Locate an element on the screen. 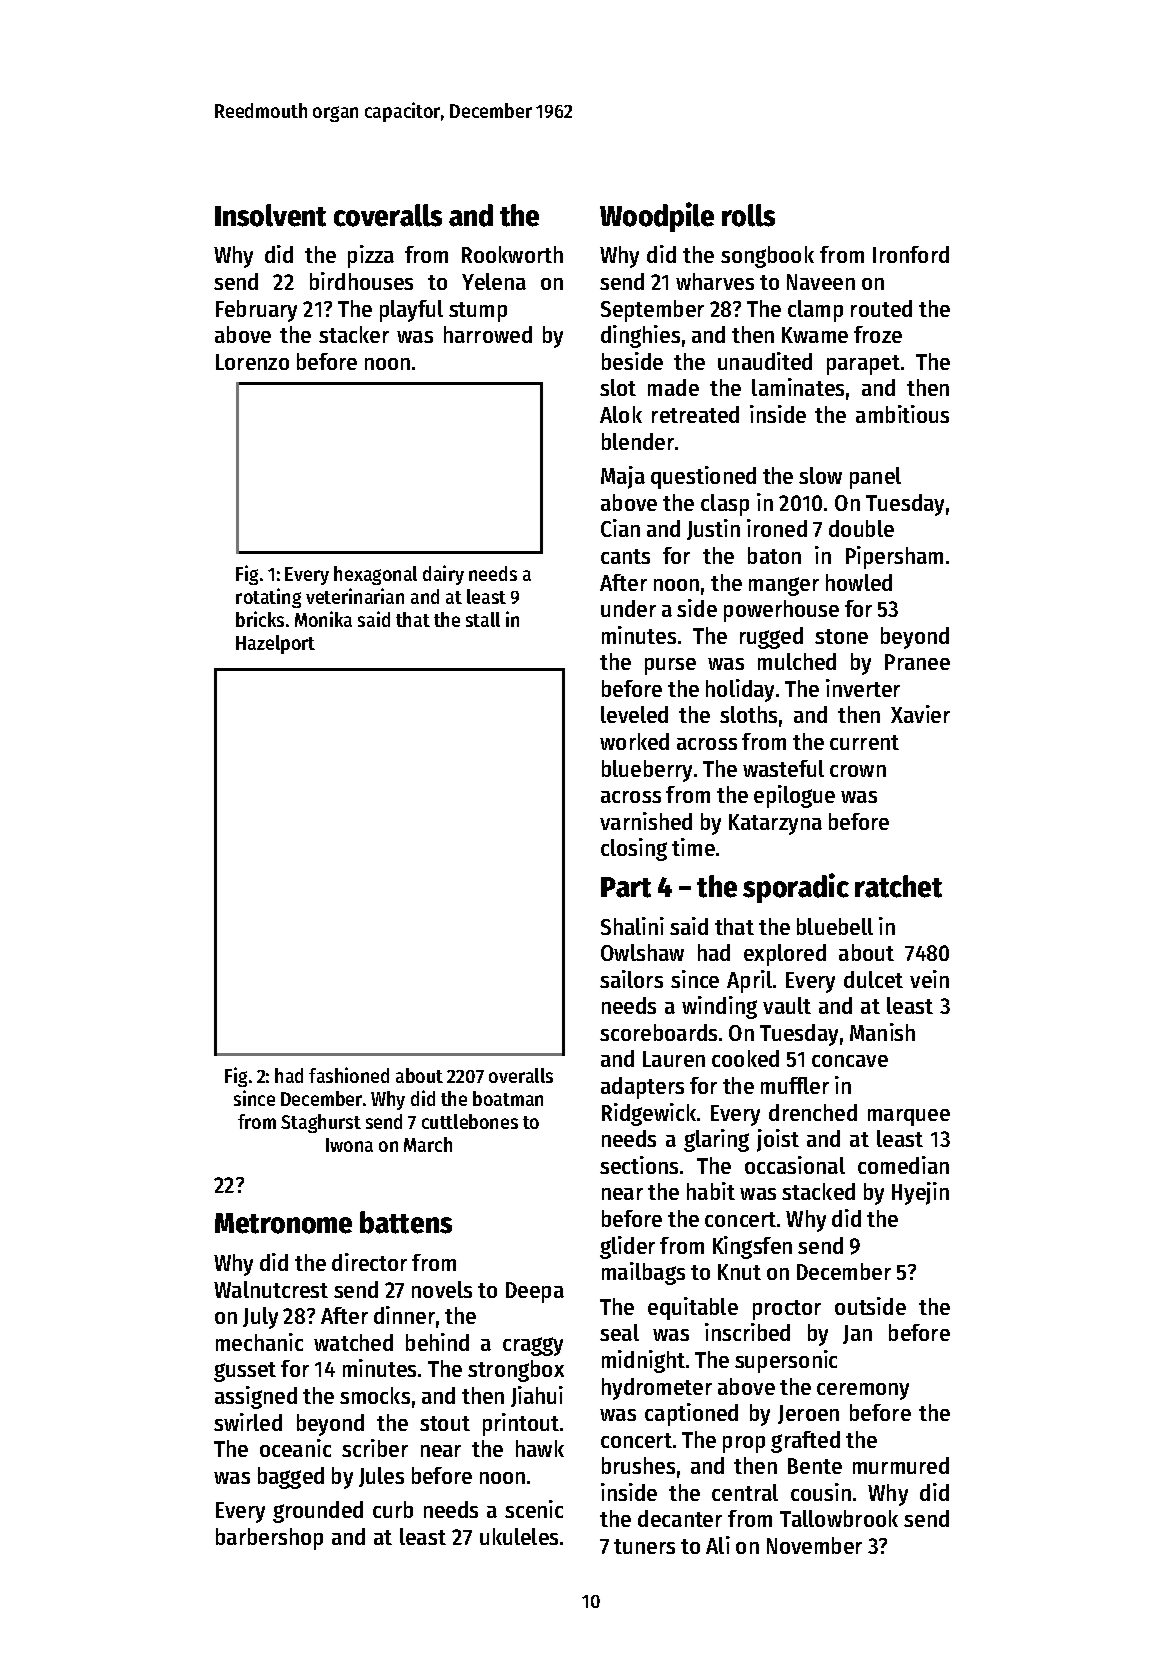 This screenshot has width=1165, height=1654. stacker is located at coordinates (354, 334).
